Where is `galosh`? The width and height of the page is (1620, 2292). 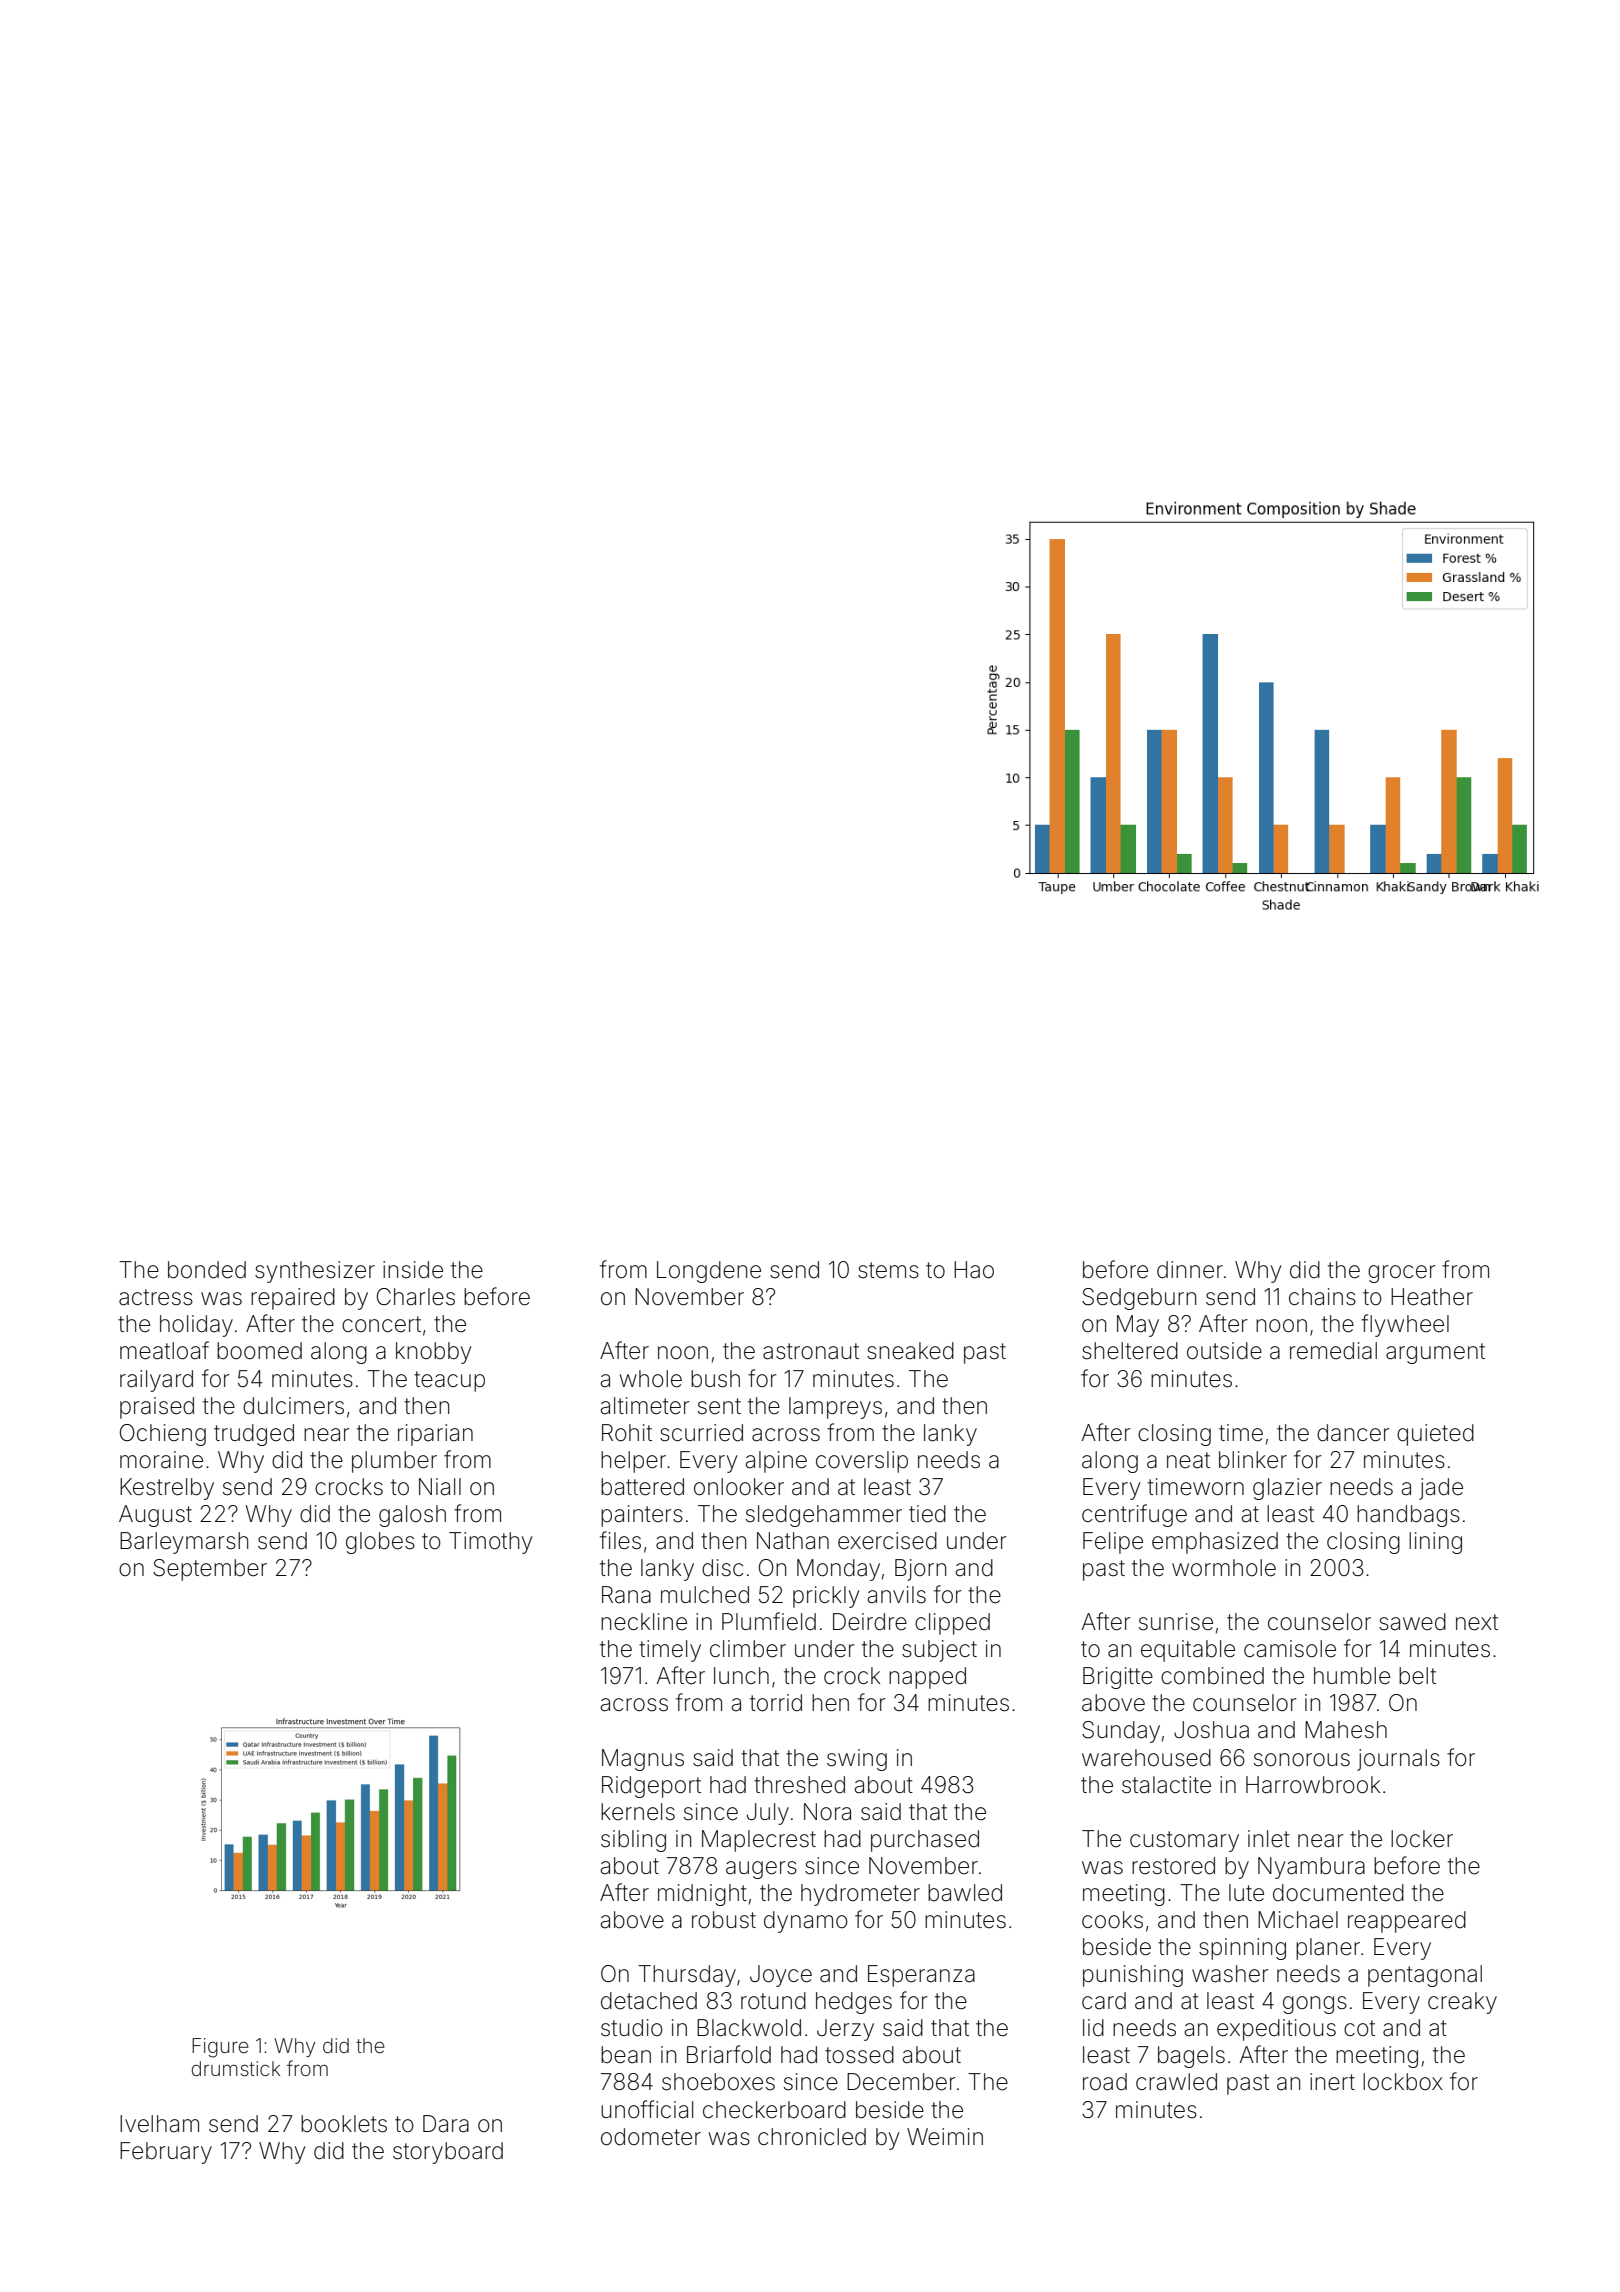
galosh is located at coordinates (412, 1516).
